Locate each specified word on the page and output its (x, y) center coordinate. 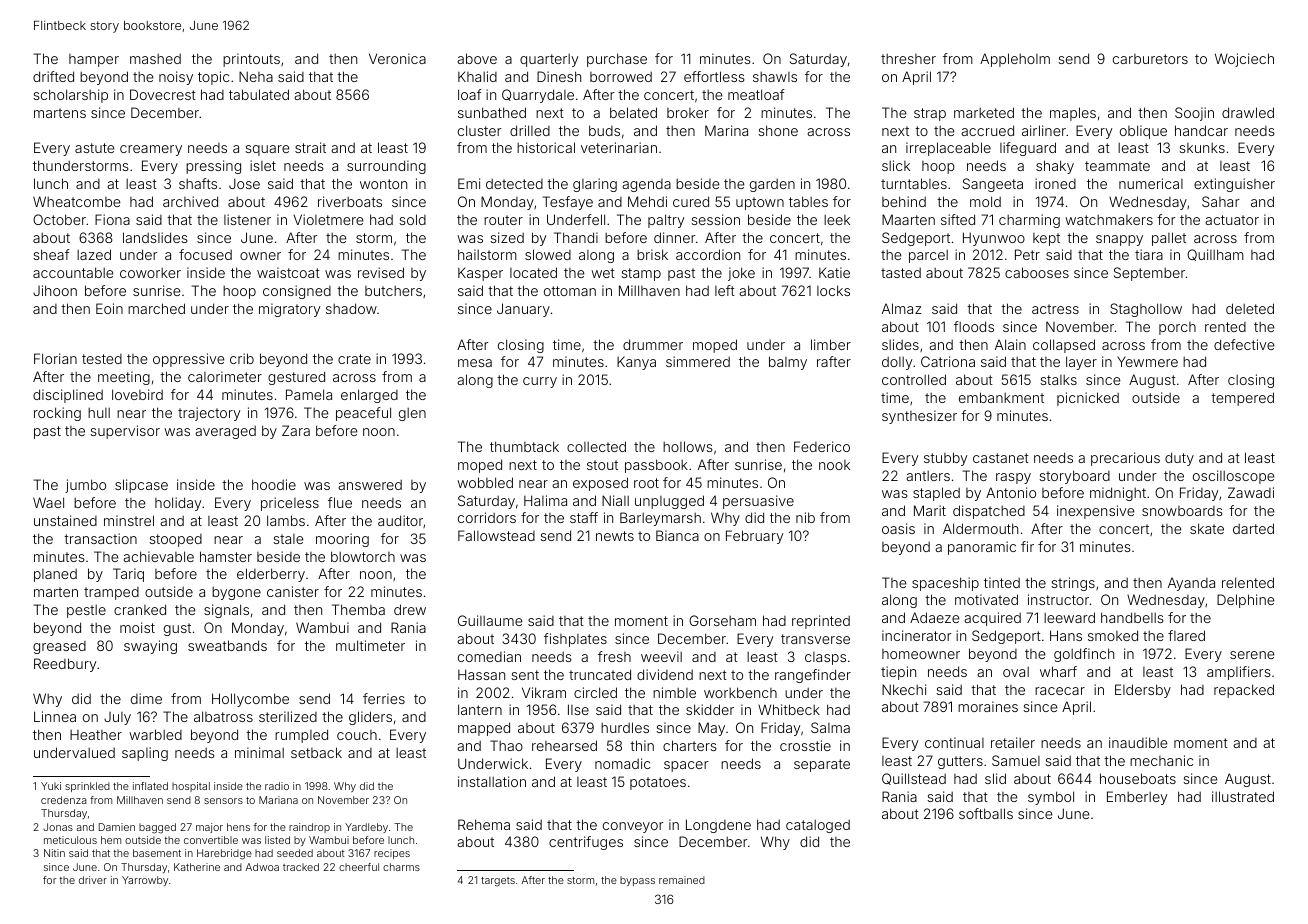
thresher (908, 59)
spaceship (945, 584)
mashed (155, 59)
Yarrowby (145, 881)
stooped (175, 540)
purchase (617, 60)
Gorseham (722, 620)
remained (682, 880)
